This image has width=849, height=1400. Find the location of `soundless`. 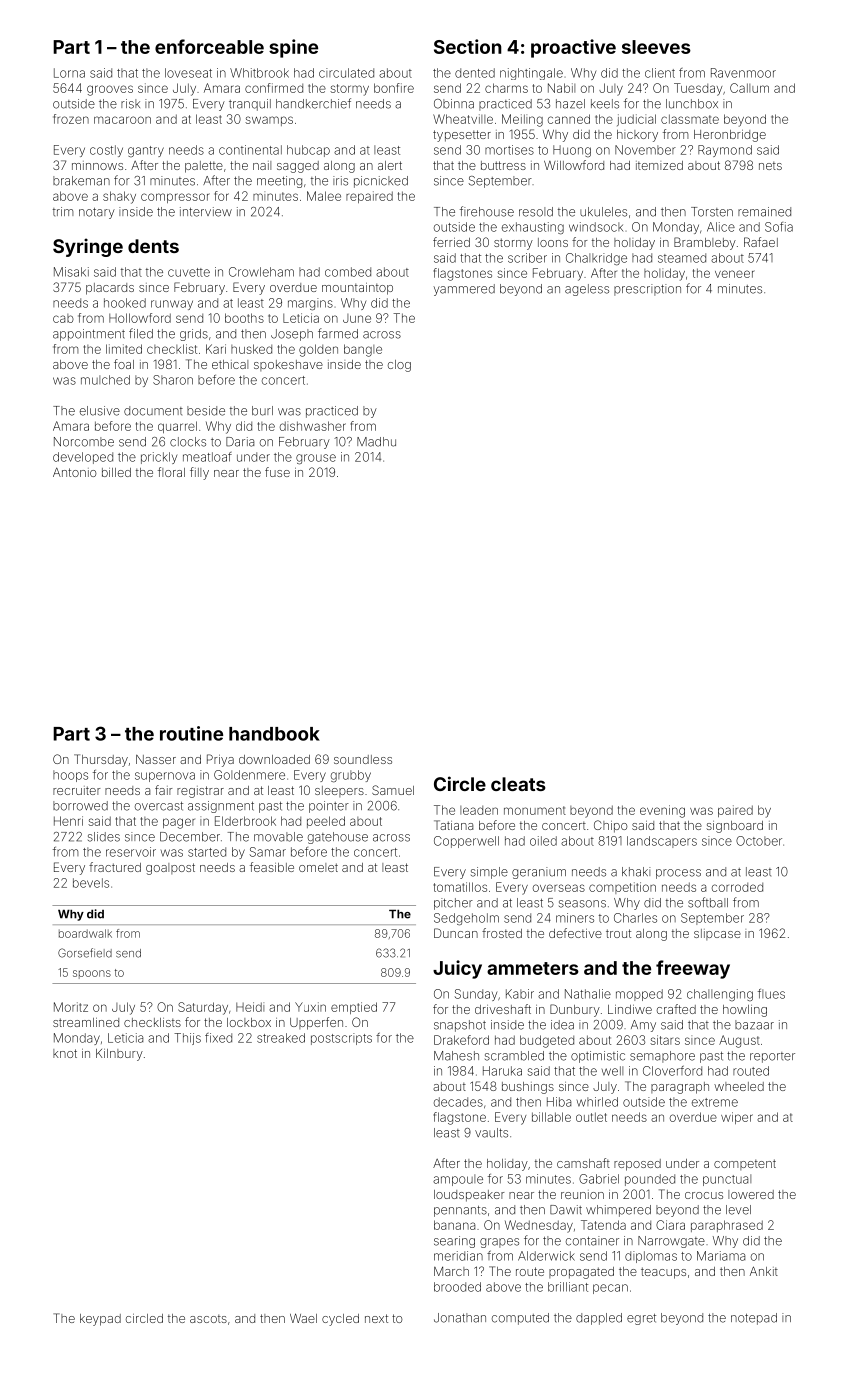

soundless is located at coordinates (363, 759).
